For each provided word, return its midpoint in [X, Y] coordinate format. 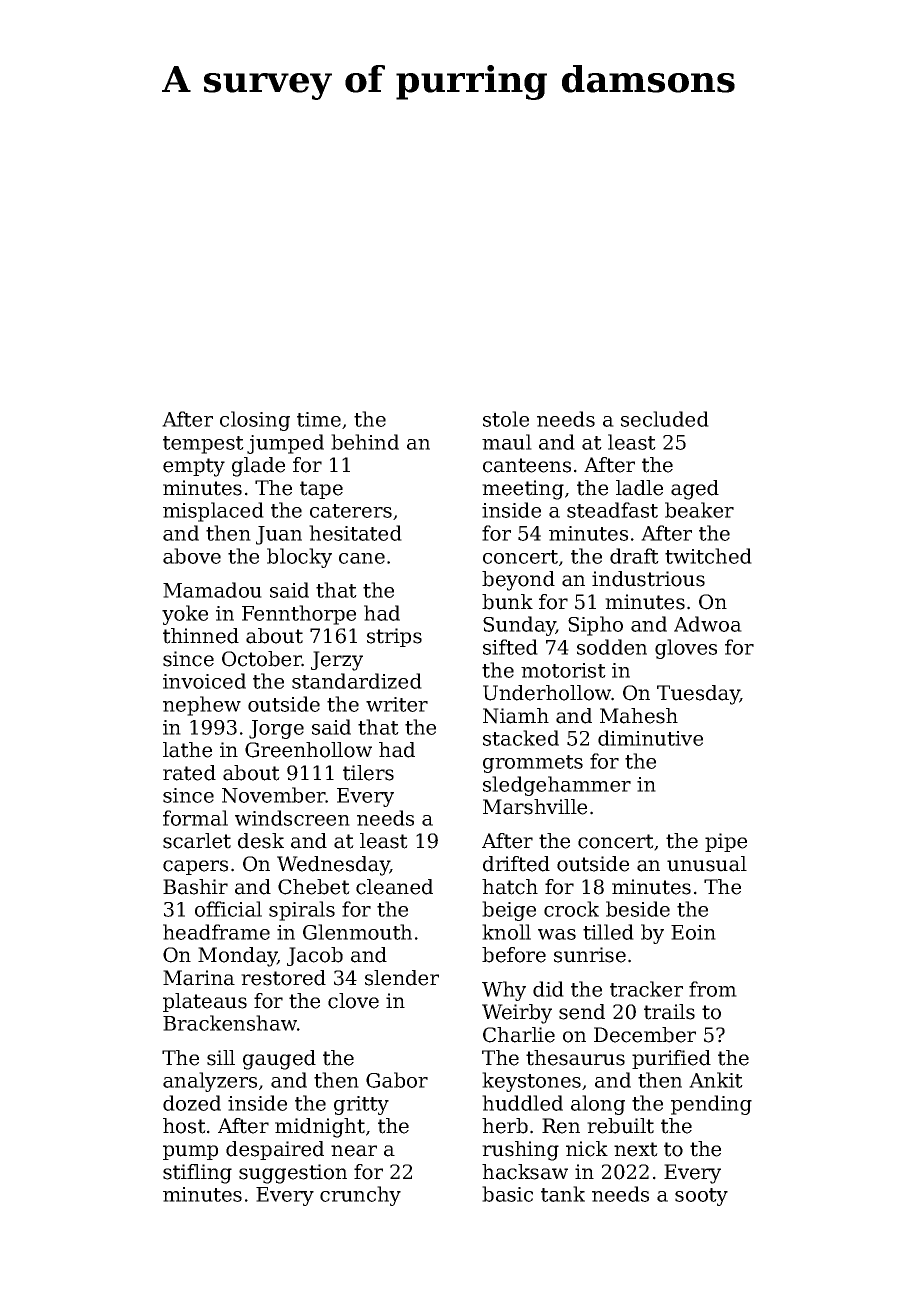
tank [563, 1194]
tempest [203, 445]
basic [507, 1194]
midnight [320, 1128]
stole [506, 419]
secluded [665, 419]
